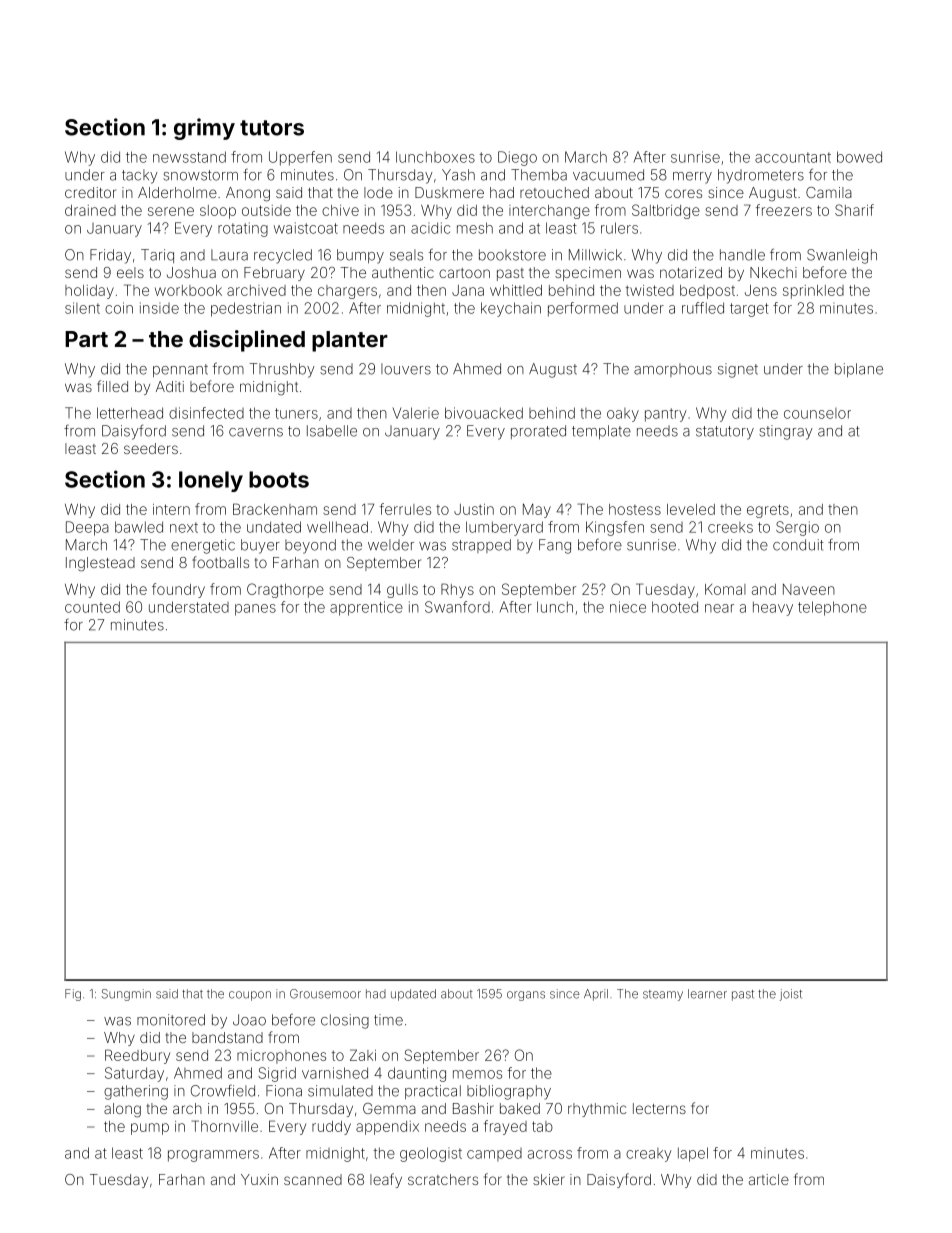 The width and height of the screenshot is (952, 1233). I want to click on niece, so click(628, 607).
